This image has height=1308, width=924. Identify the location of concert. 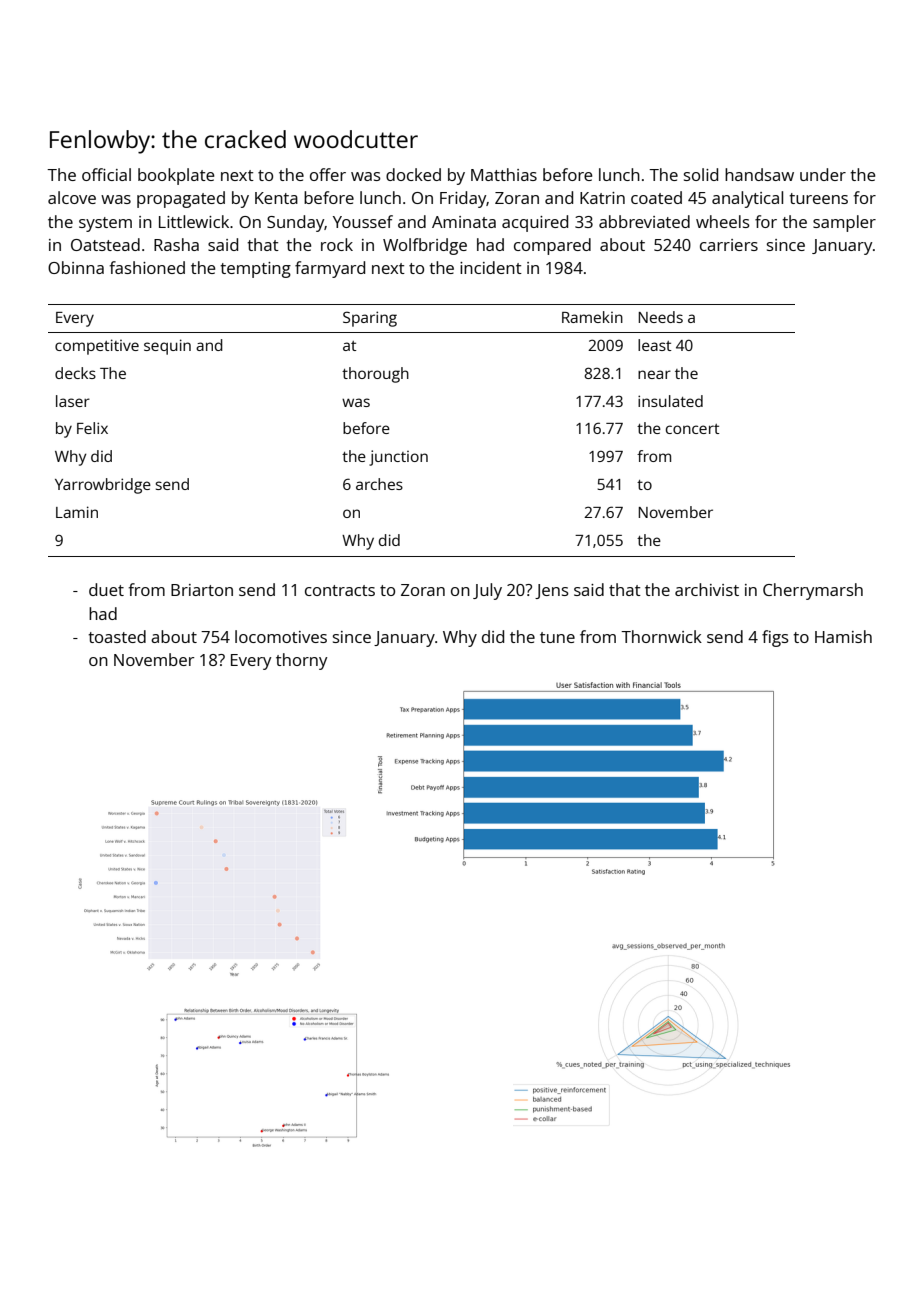
(693, 429).
